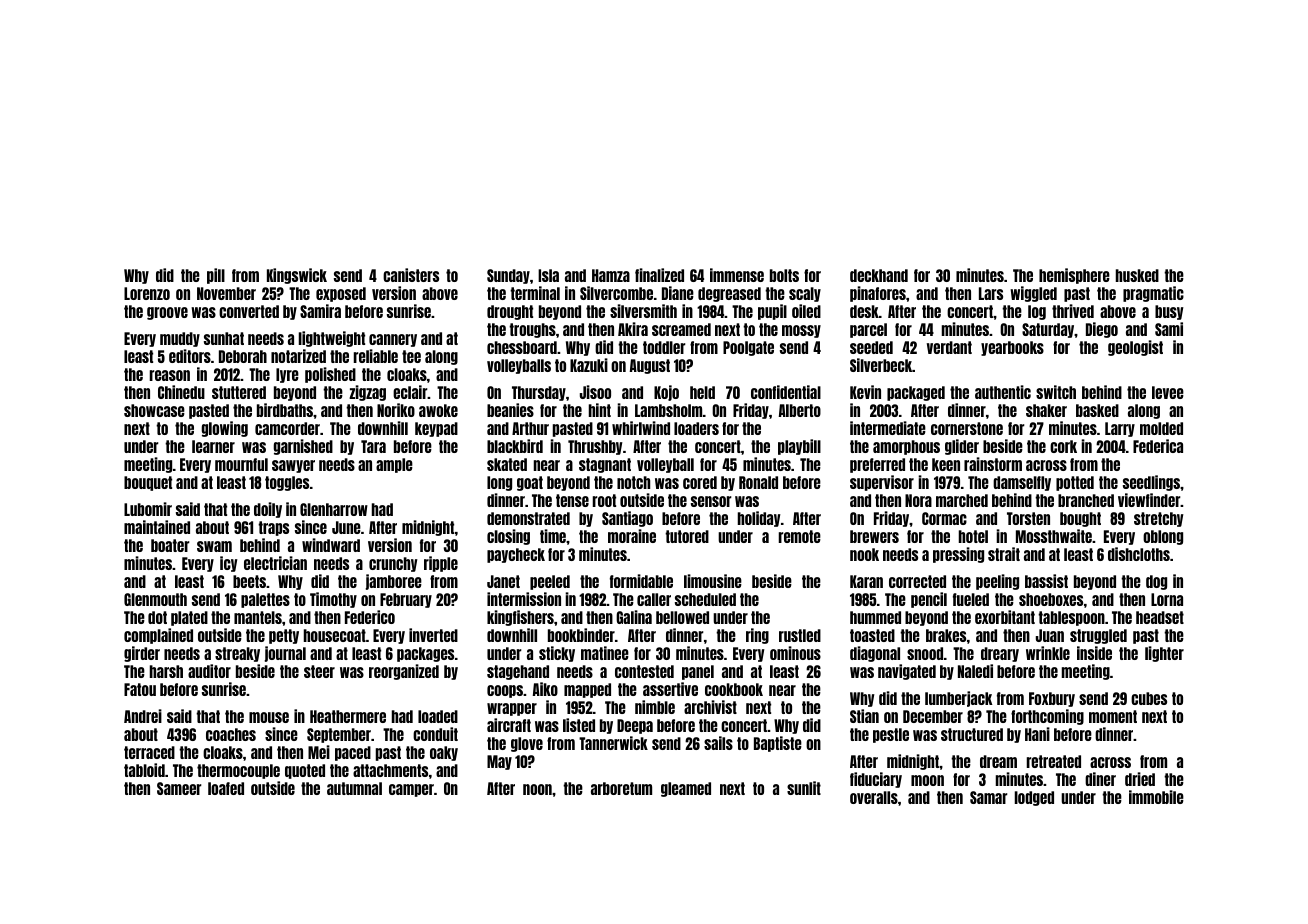 The width and height of the page is (1308, 924). I want to click on dried, so click(1140, 779).
